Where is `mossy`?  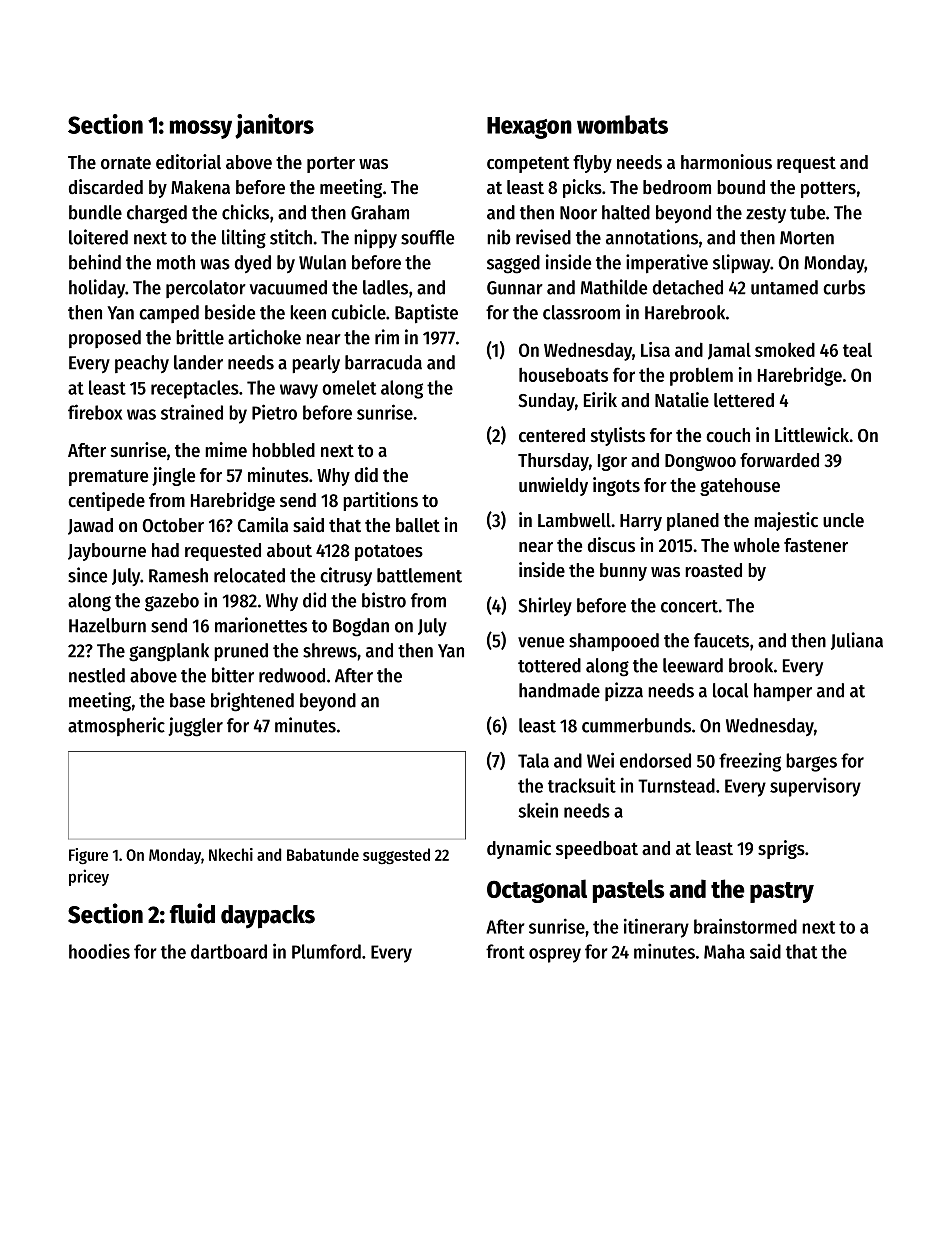 mossy is located at coordinates (201, 129).
